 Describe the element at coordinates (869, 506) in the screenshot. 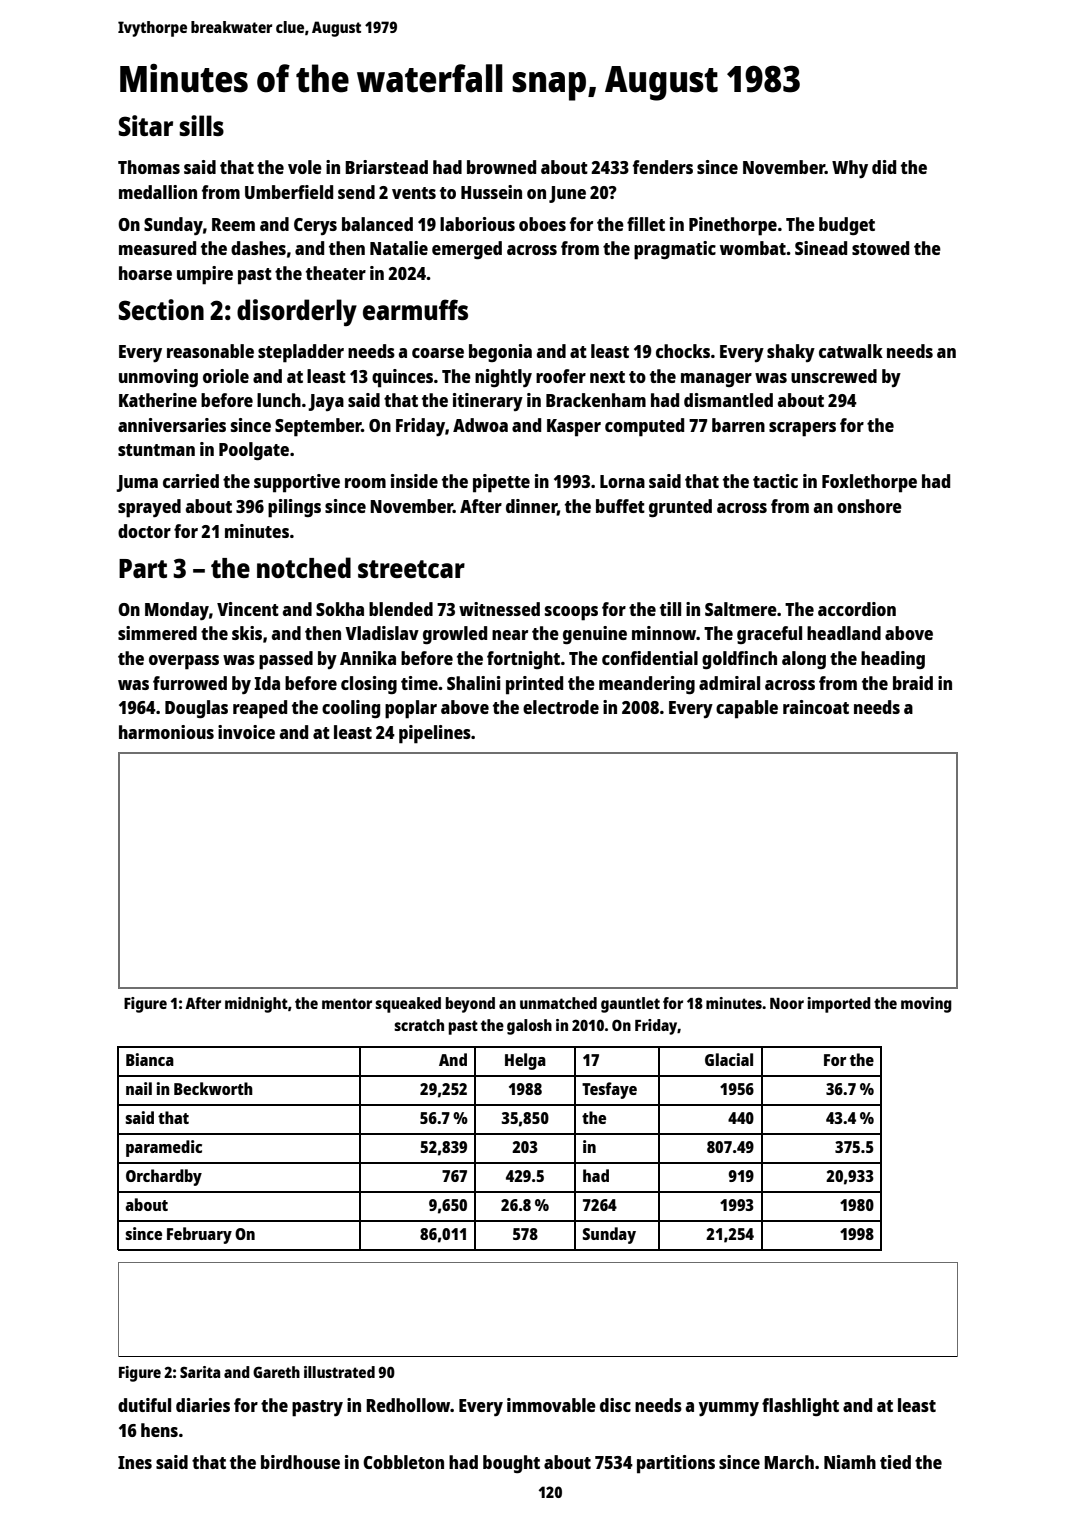

I see `onshore` at that location.
